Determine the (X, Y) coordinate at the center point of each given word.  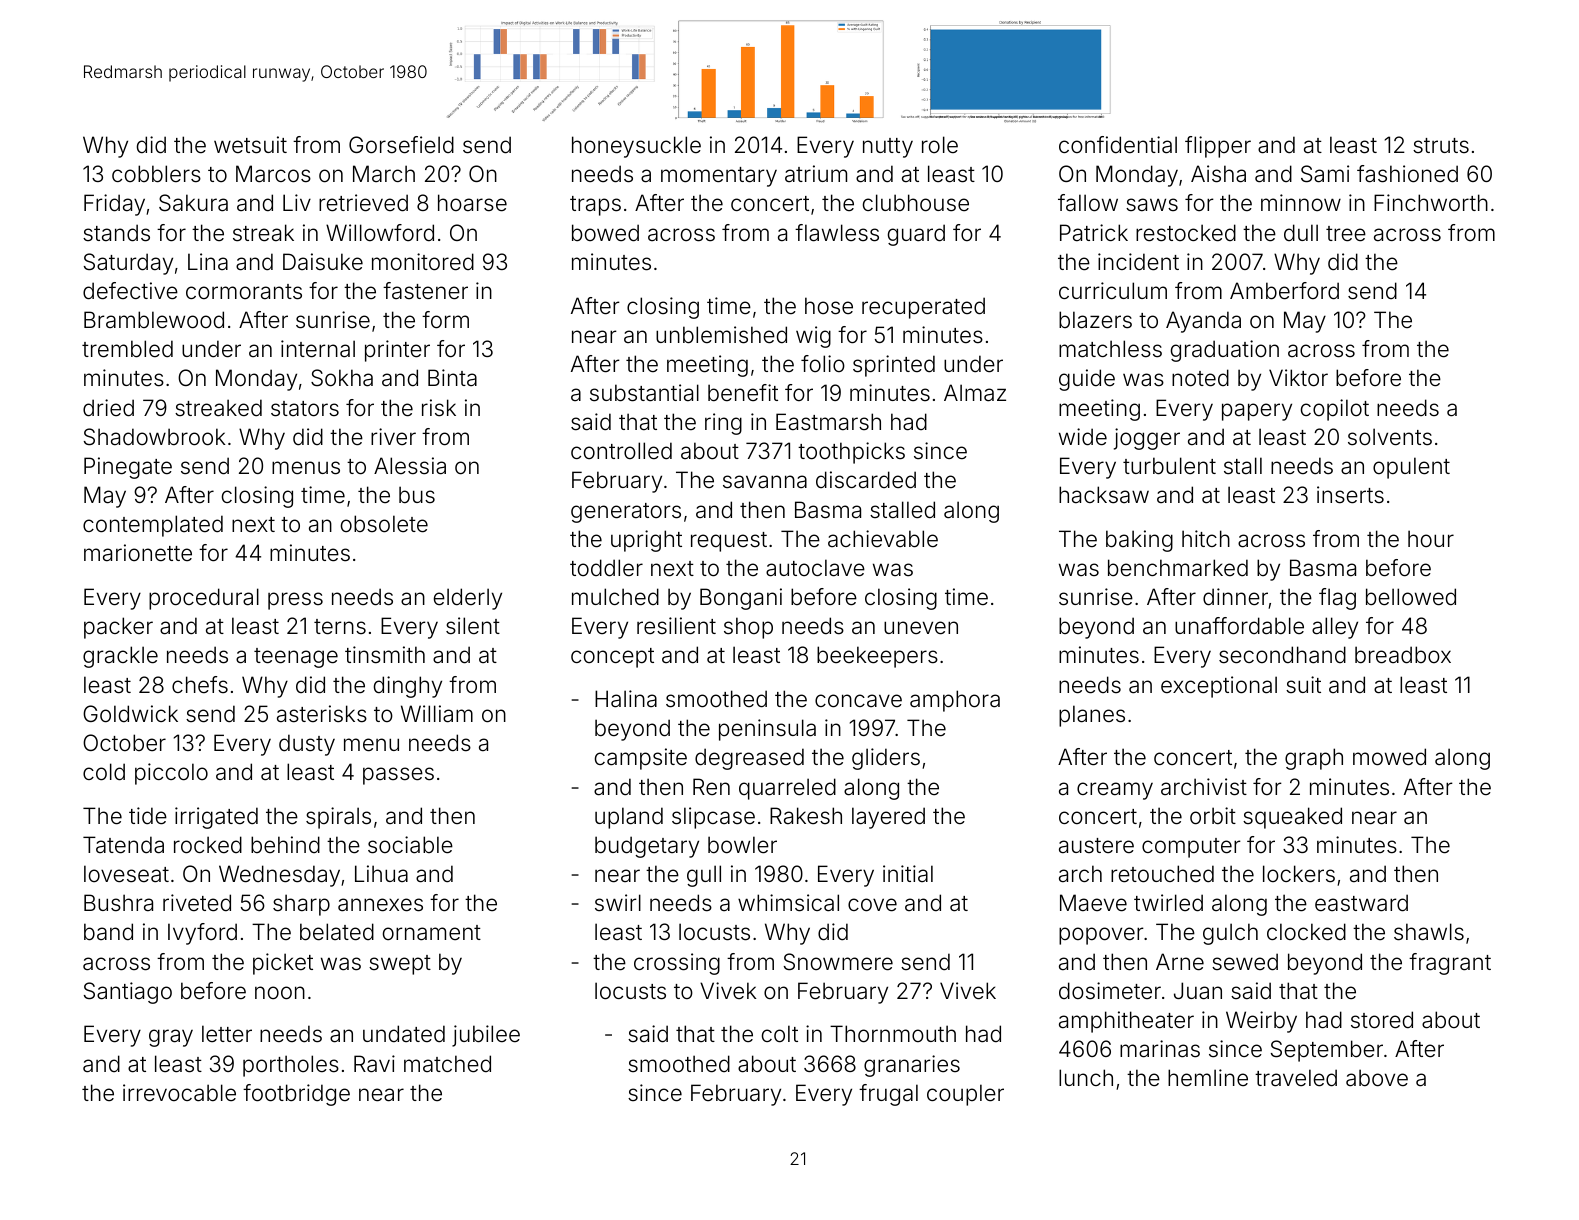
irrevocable (179, 1093)
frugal (888, 1095)
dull (1301, 232)
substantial (644, 393)
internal (318, 349)
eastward (1361, 903)
